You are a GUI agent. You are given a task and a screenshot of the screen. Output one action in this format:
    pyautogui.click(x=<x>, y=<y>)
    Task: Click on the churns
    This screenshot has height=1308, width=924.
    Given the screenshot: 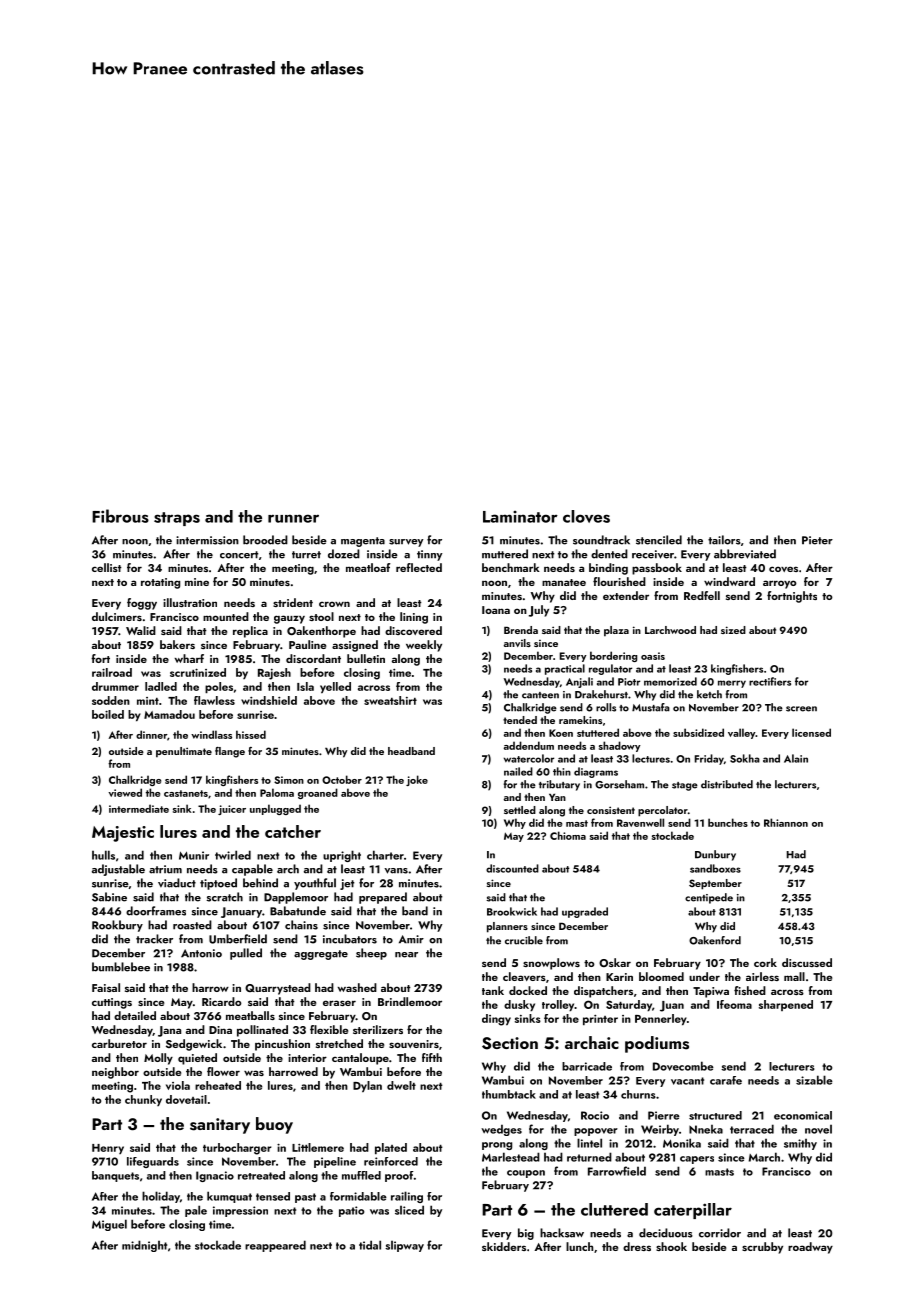 What is the action you would take?
    pyautogui.click(x=638, y=1094)
